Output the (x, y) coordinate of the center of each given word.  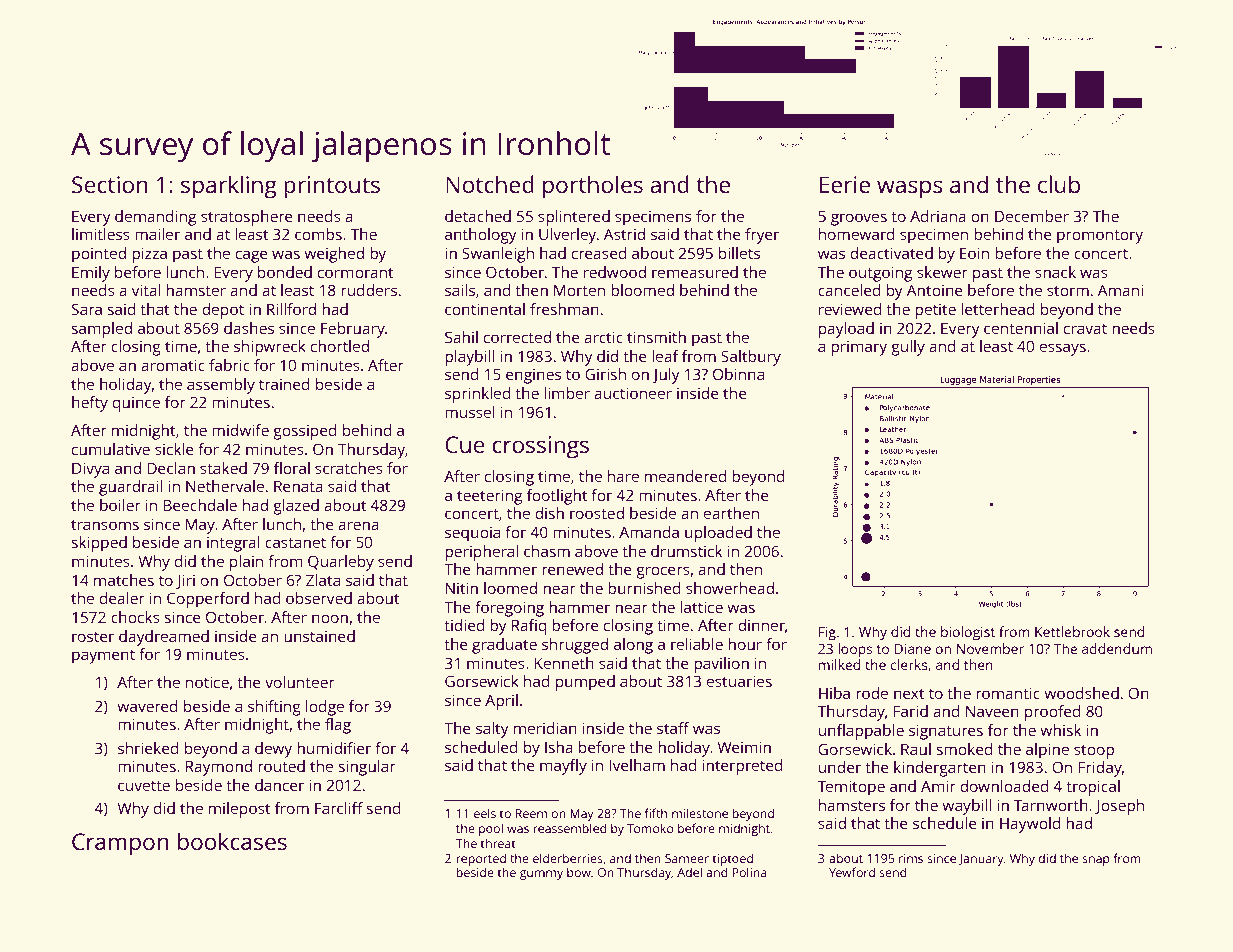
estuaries (739, 681)
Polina (749, 872)
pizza (149, 255)
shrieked (148, 748)
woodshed (1081, 693)
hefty (90, 404)
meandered (686, 476)
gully (908, 348)
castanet (295, 543)
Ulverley (567, 236)
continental (485, 309)
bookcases (232, 841)
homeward (857, 234)
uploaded (718, 534)
